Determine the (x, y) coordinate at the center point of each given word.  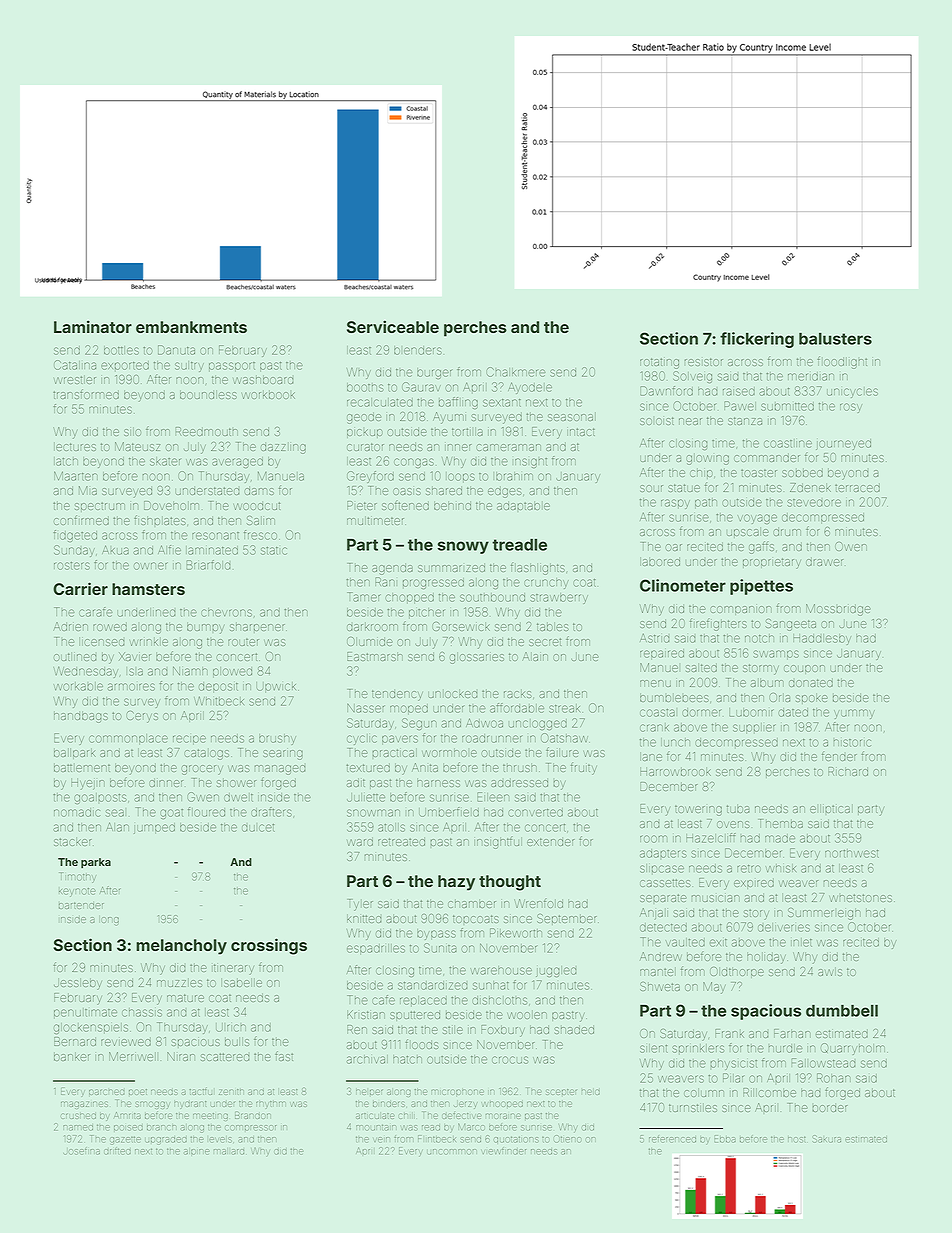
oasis (407, 491)
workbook (268, 395)
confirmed (81, 520)
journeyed (843, 444)
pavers (400, 739)
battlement (82, 768)
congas (414, 463)
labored (660, 562)
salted (701, 668)
